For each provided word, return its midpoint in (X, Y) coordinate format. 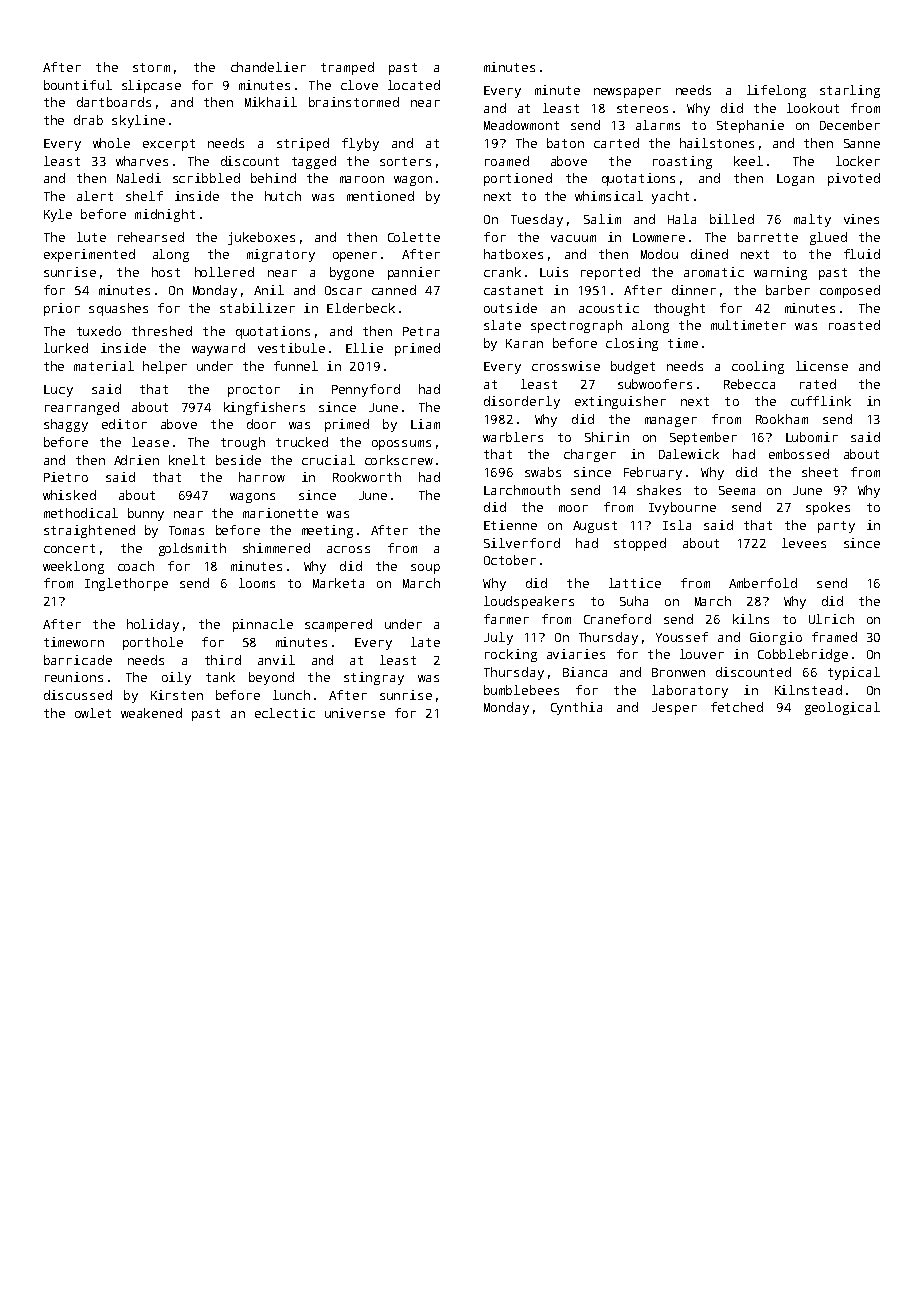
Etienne (510, 525)
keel (748, 161)
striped (303, 144)
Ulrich (831, 619)
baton (565, 143)
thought (679, 309)
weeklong (73, 567)
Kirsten (177, 695)
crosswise (566, 366)
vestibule (291, 348)
